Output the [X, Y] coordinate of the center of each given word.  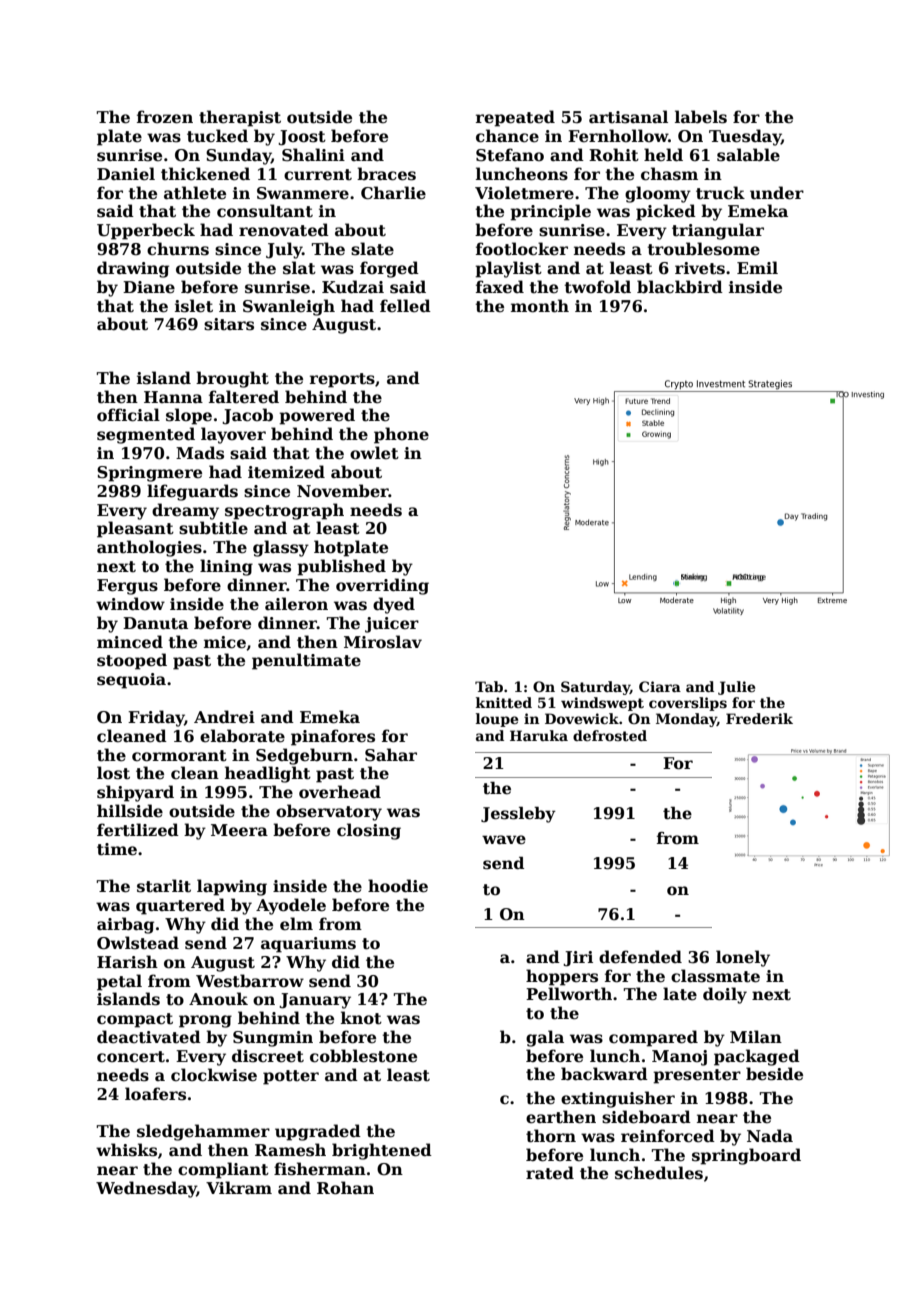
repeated [515, 118]
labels [701, 117]
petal [119, 982]
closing [369, 831]
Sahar [391, 755]
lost [113, 773]
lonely [743, 958]
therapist [240, 118]
